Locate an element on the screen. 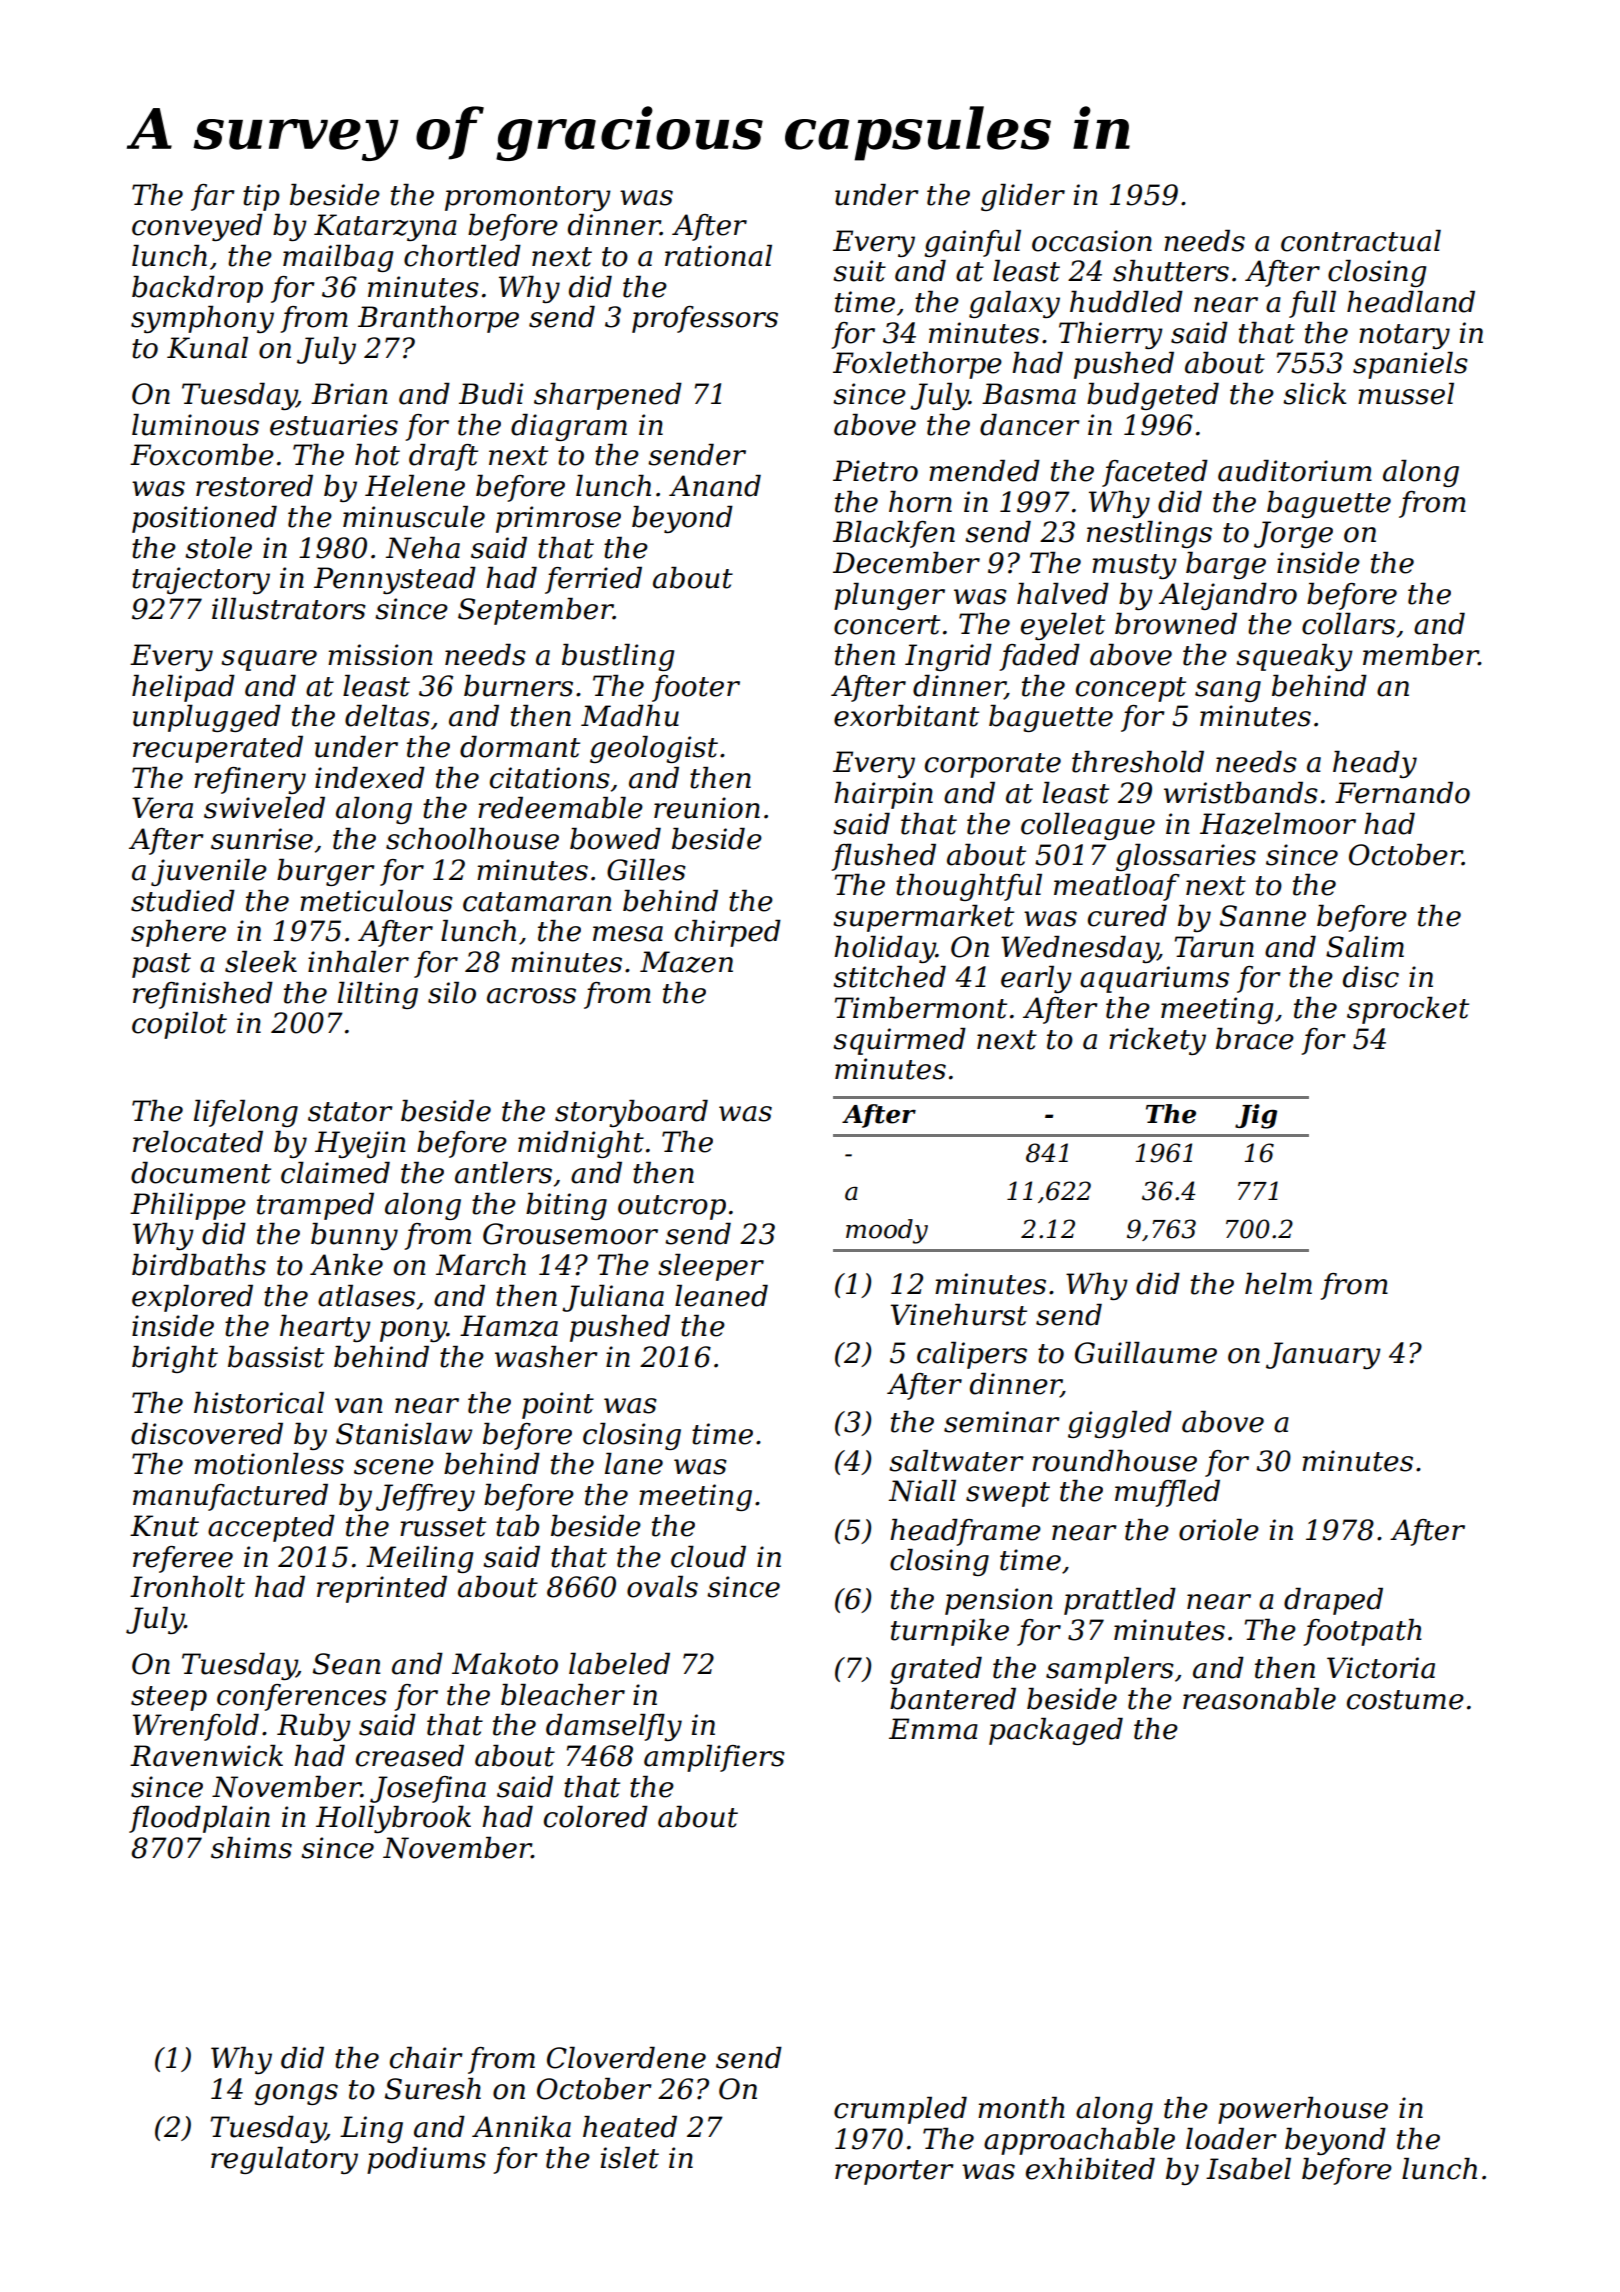 The image size is (1620, 2292). Ironholt is located at coordinates (187, 1587).
